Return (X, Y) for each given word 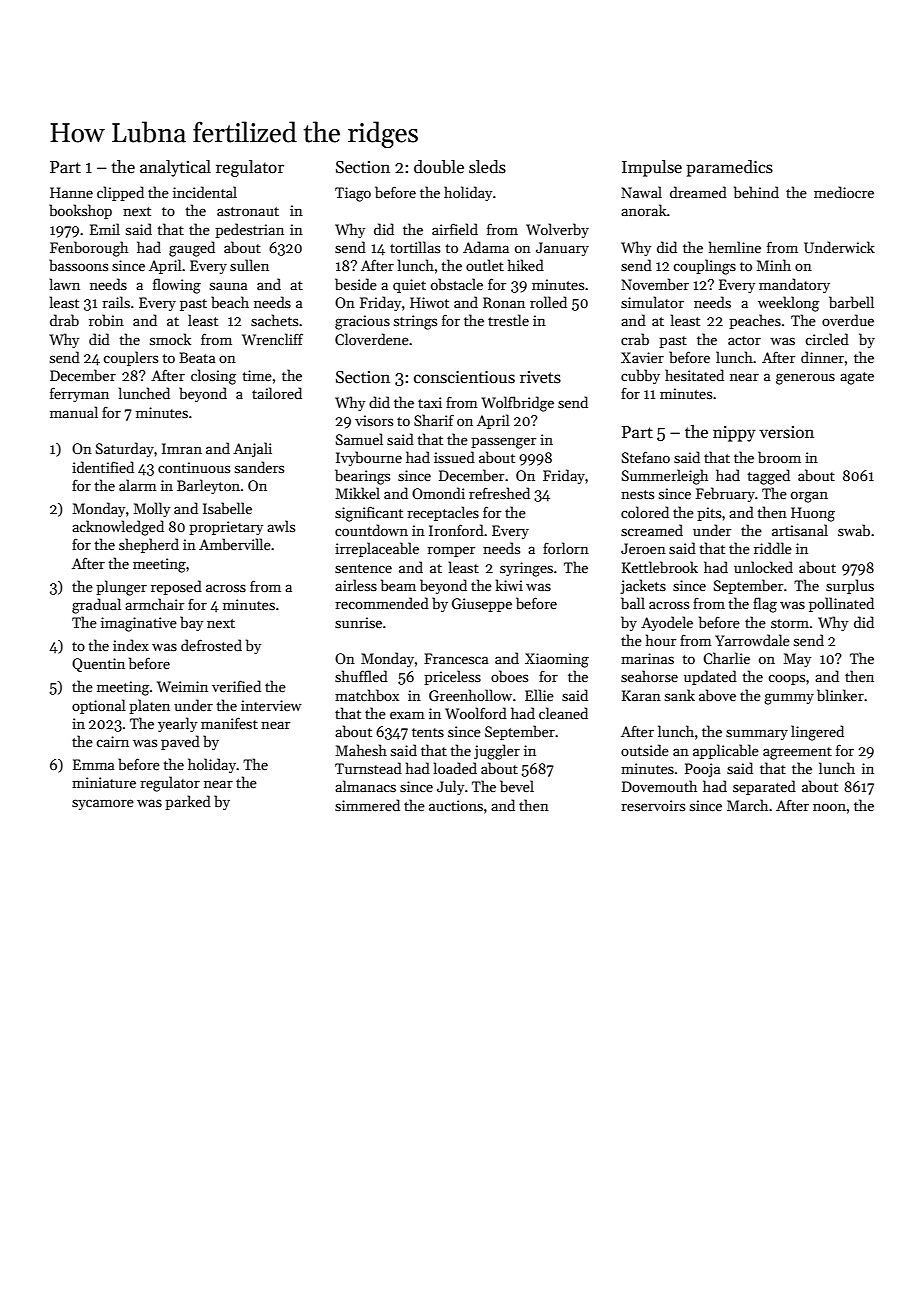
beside (356, 284)
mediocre (844, 192)
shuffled (361, 676)
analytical (175, 168)
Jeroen (643, 548)
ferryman (79, 394)
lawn (65, 284)
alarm (138, 485)
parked (188, 802)
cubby (640, 376)
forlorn (566, 548)
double (439, 167)
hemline (735, 247)
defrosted (211, 645)
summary (757, 734)
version (786, 432)
